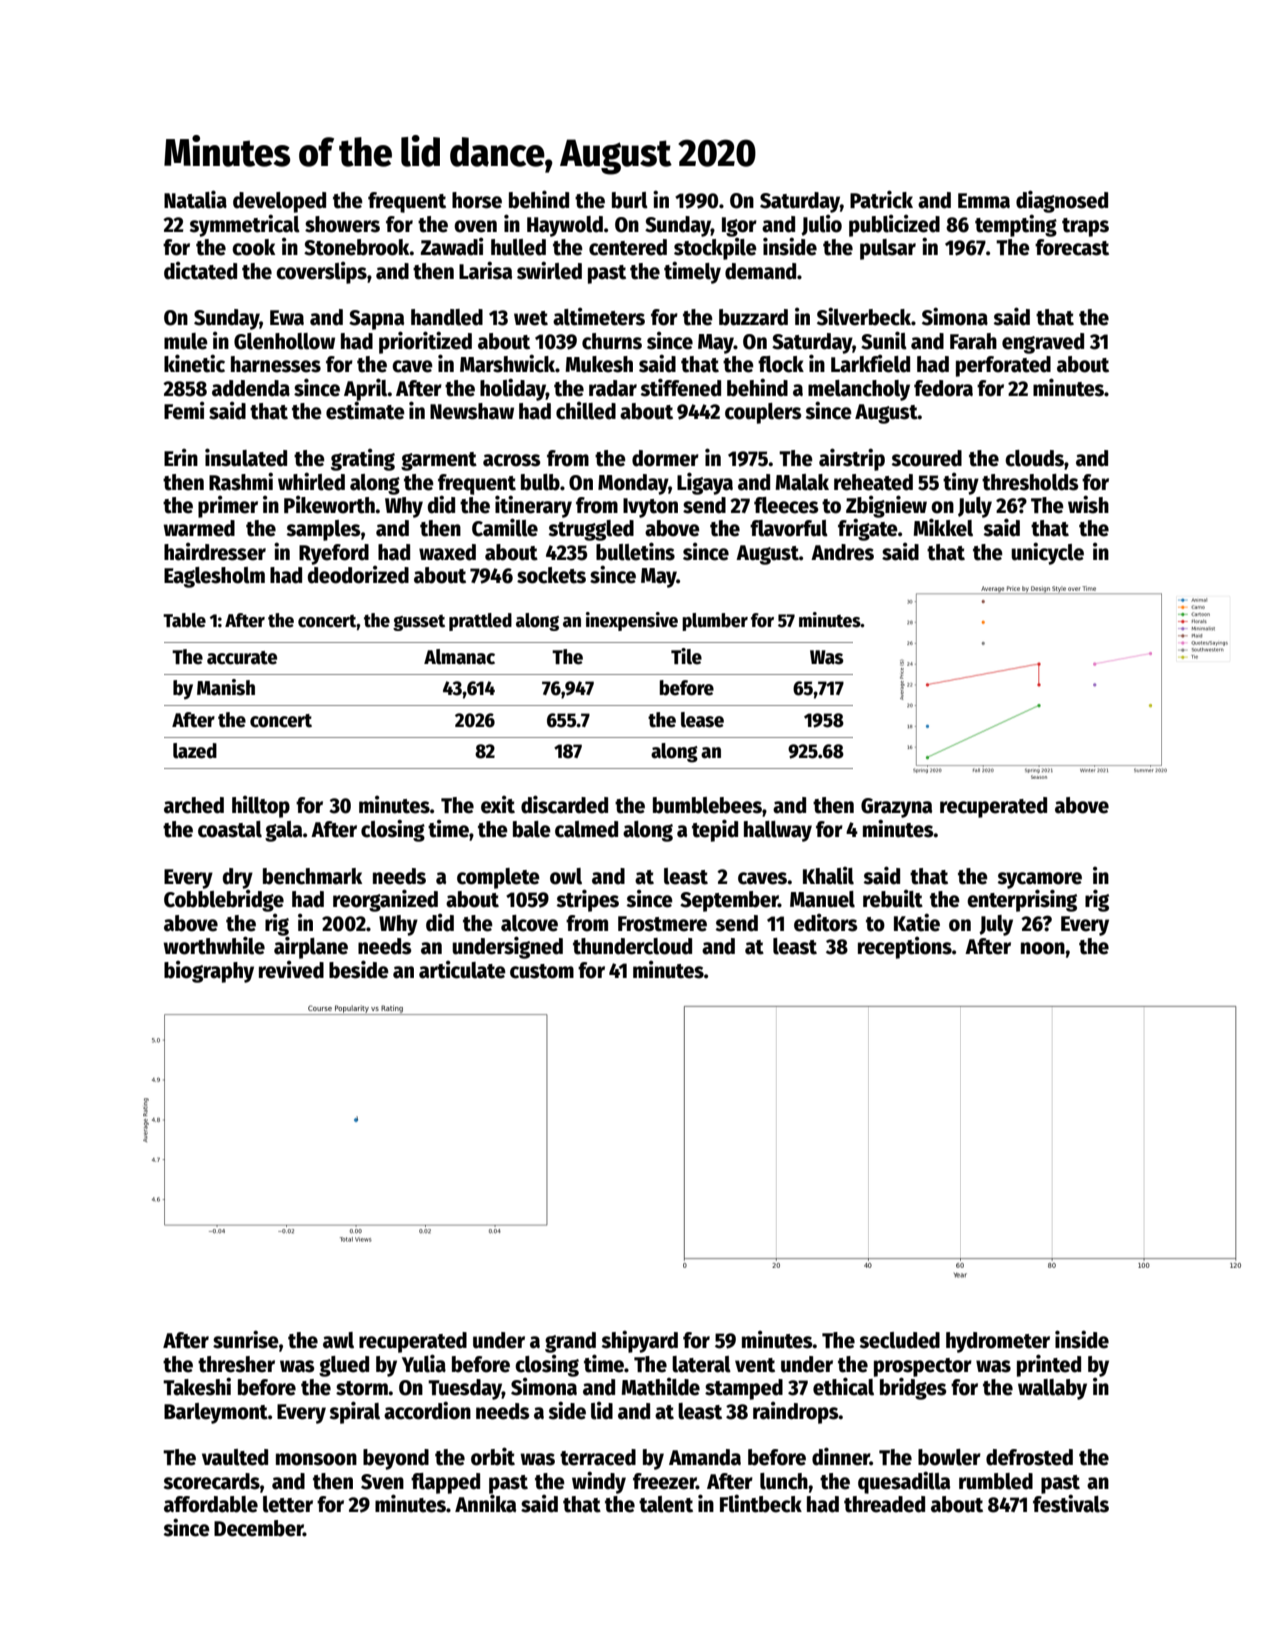 This image has height=1647, width=1273. I want to click on pulsar, so click(888, 249).
